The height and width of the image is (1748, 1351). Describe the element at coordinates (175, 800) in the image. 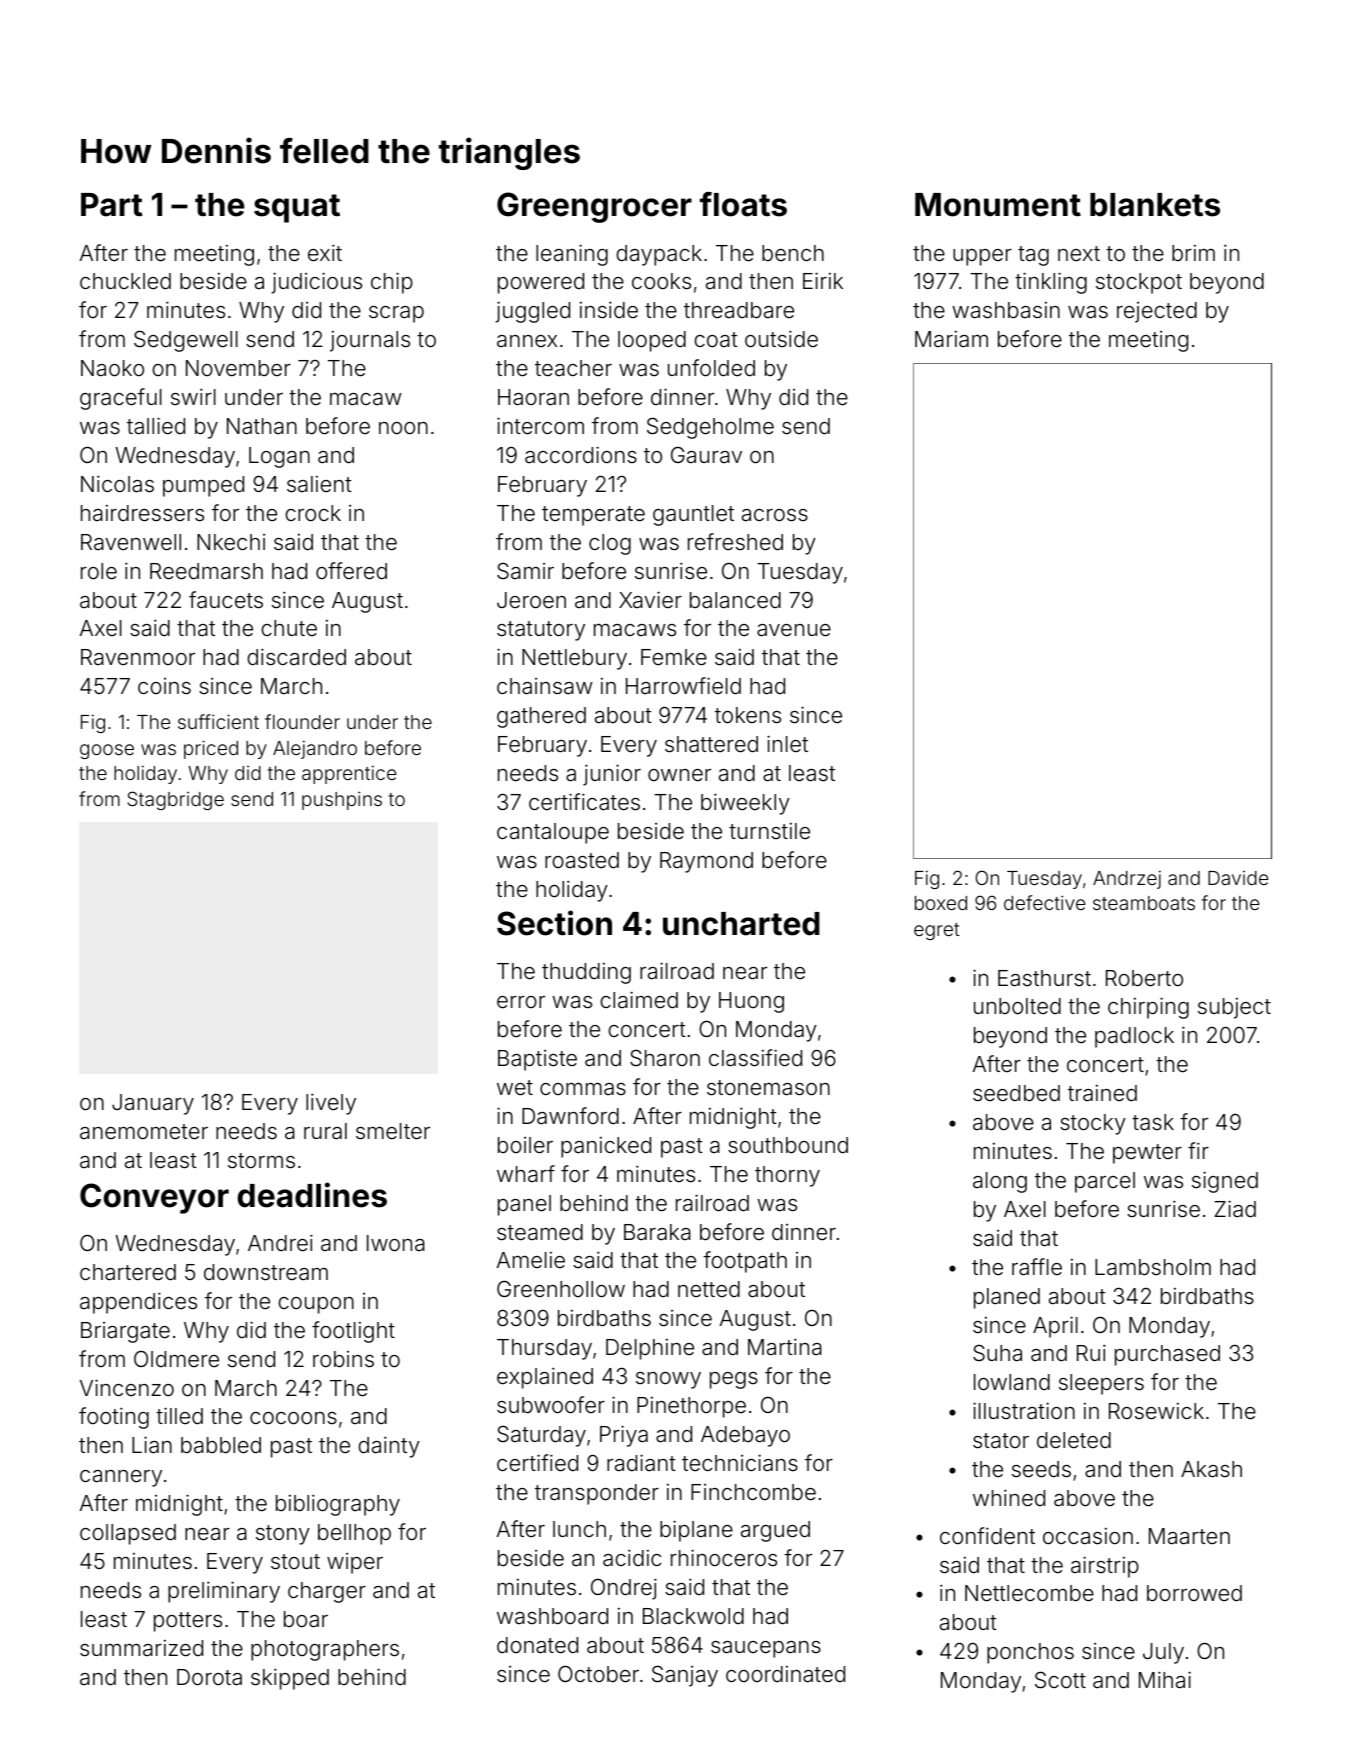

I see `Stagbridge` at that location.
